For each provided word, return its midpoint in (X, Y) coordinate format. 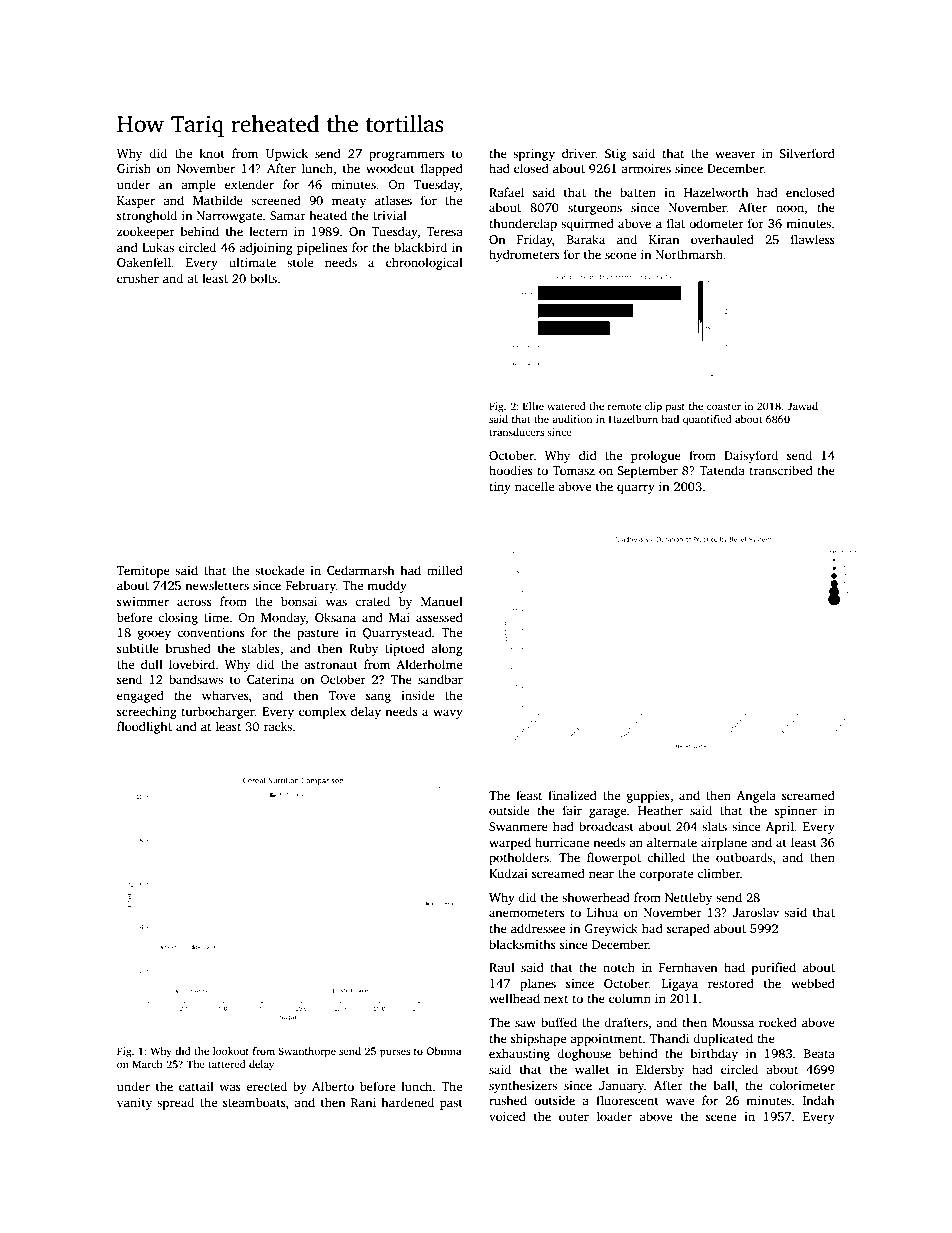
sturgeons (595, 209)
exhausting (519, 1054)
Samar (288, 215)
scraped (688, 929)
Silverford (807, 153)
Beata (819, 1053)
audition (572, 419)
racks (278, 726)
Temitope (143, 572)
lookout (231, 1051)
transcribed (781, 470)
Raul (502, 967)
